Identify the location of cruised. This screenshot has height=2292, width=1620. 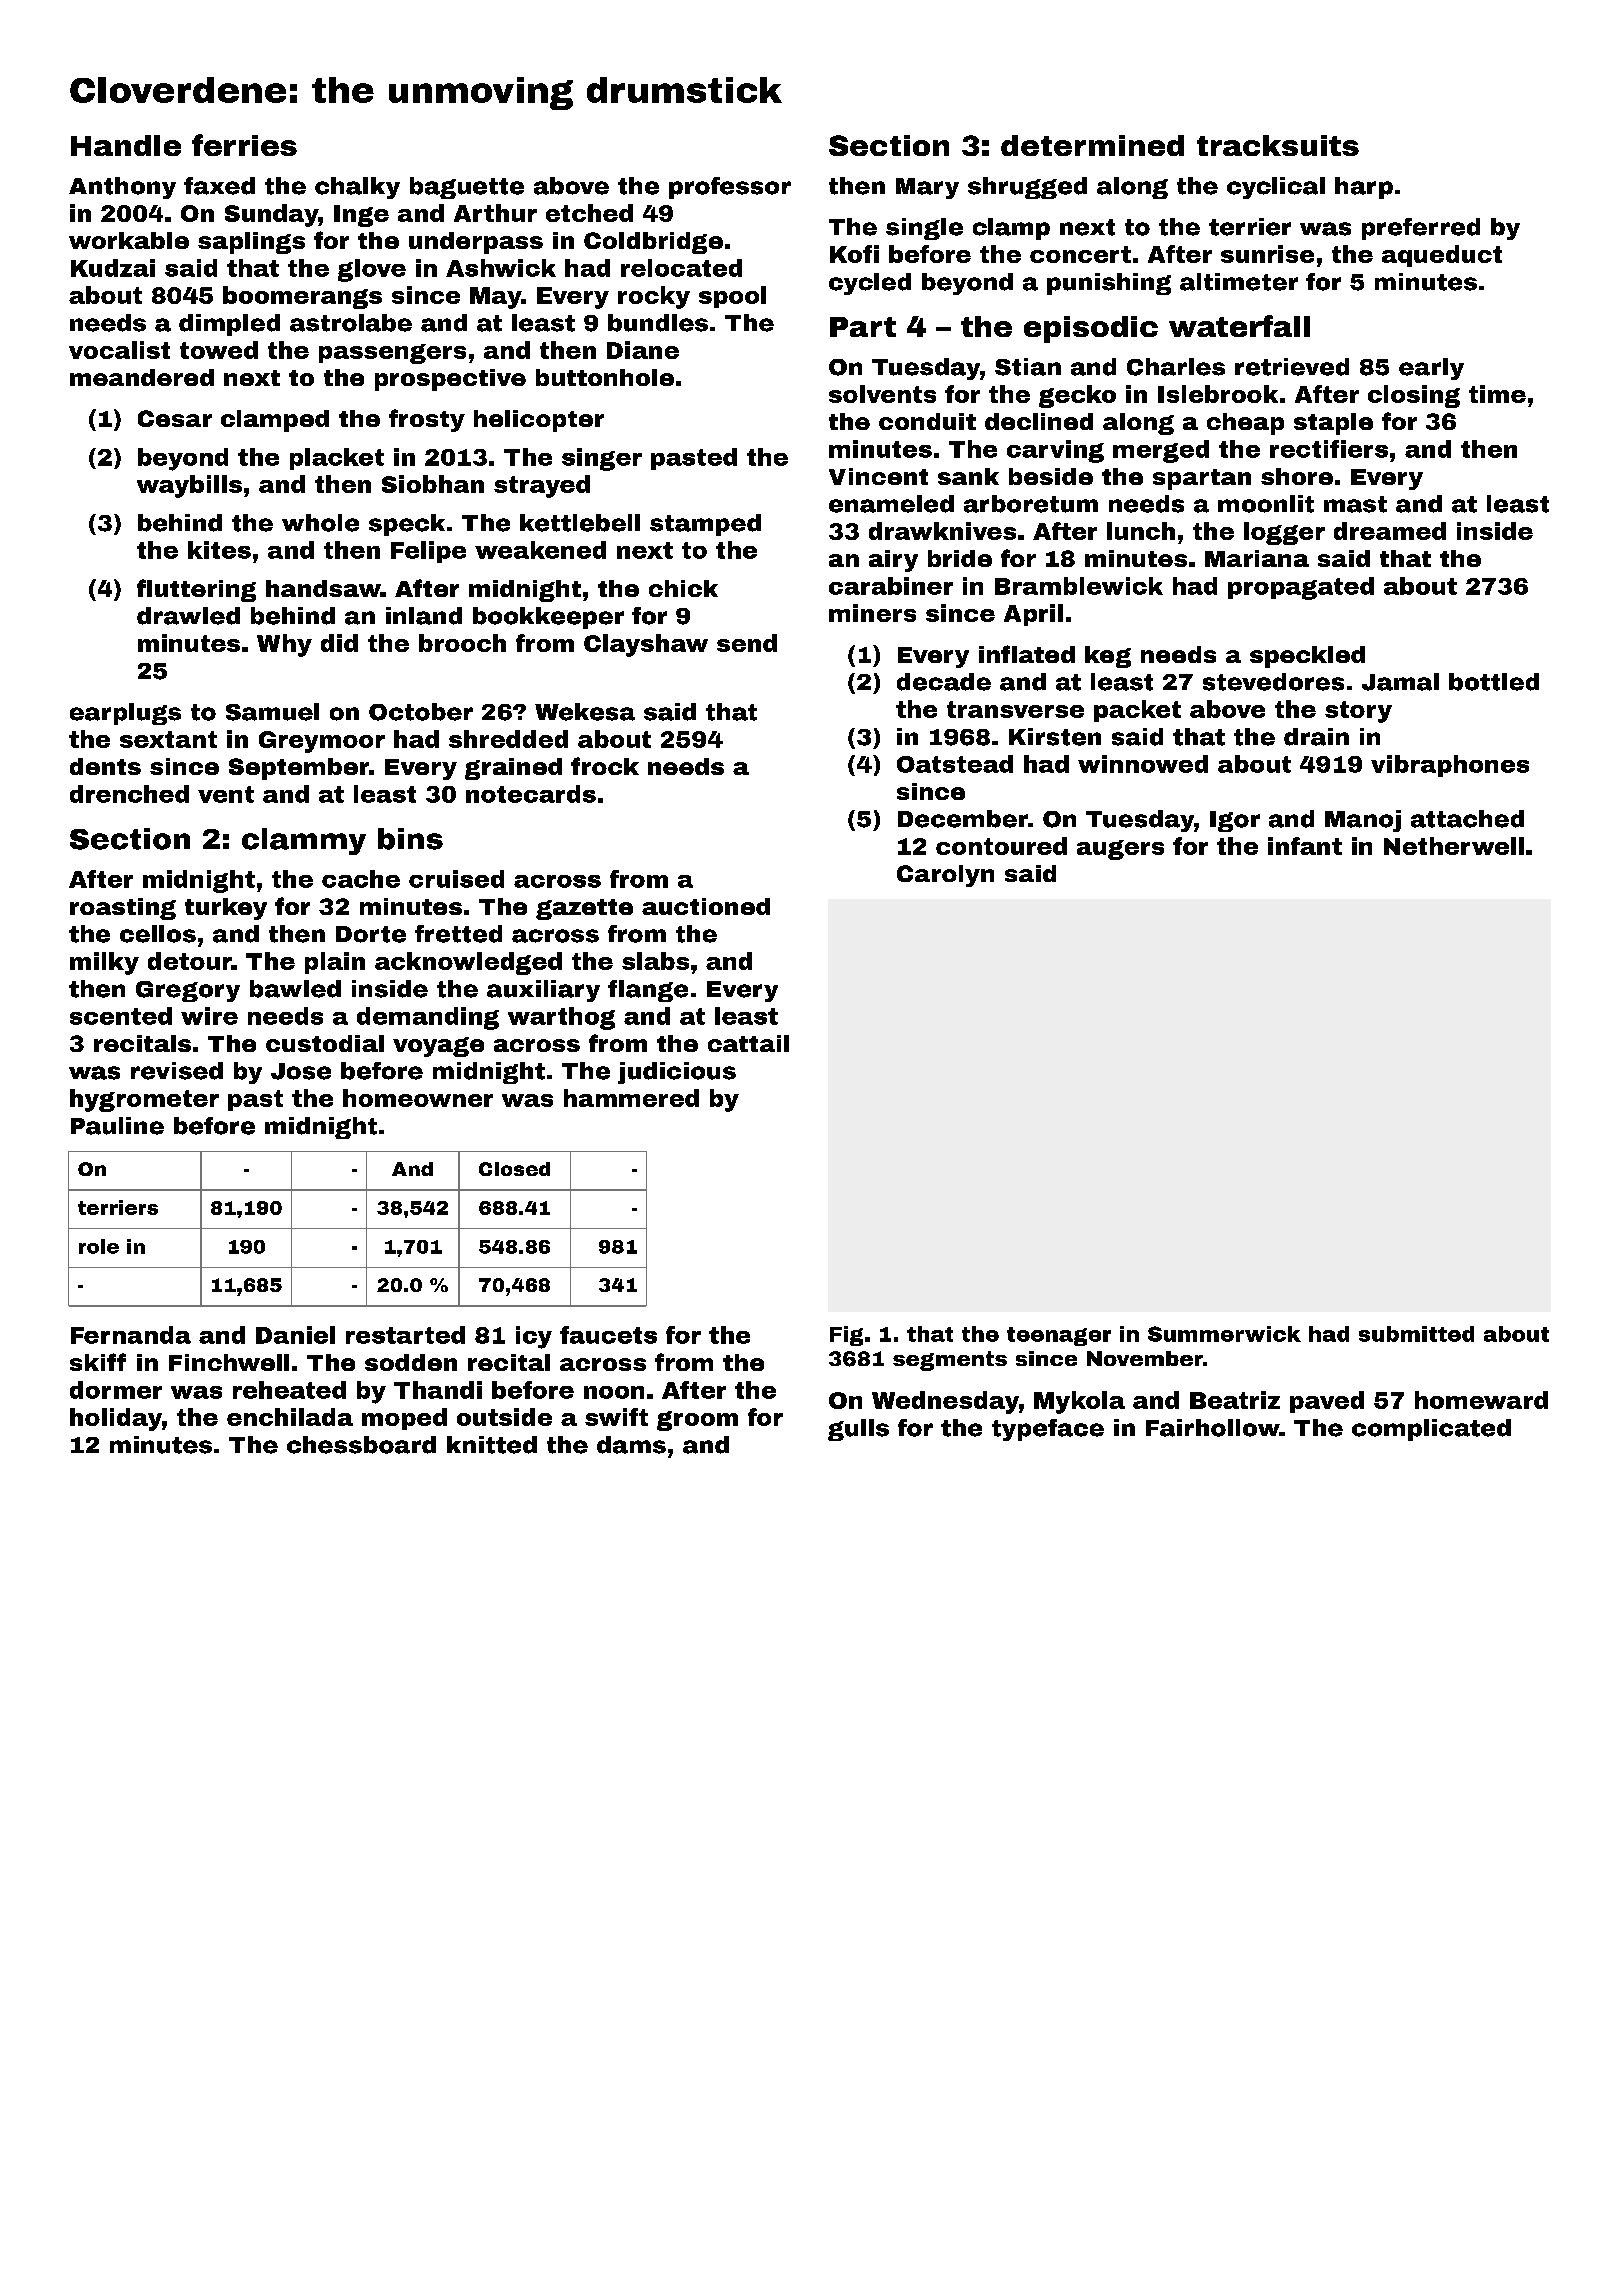
(456, 879).
